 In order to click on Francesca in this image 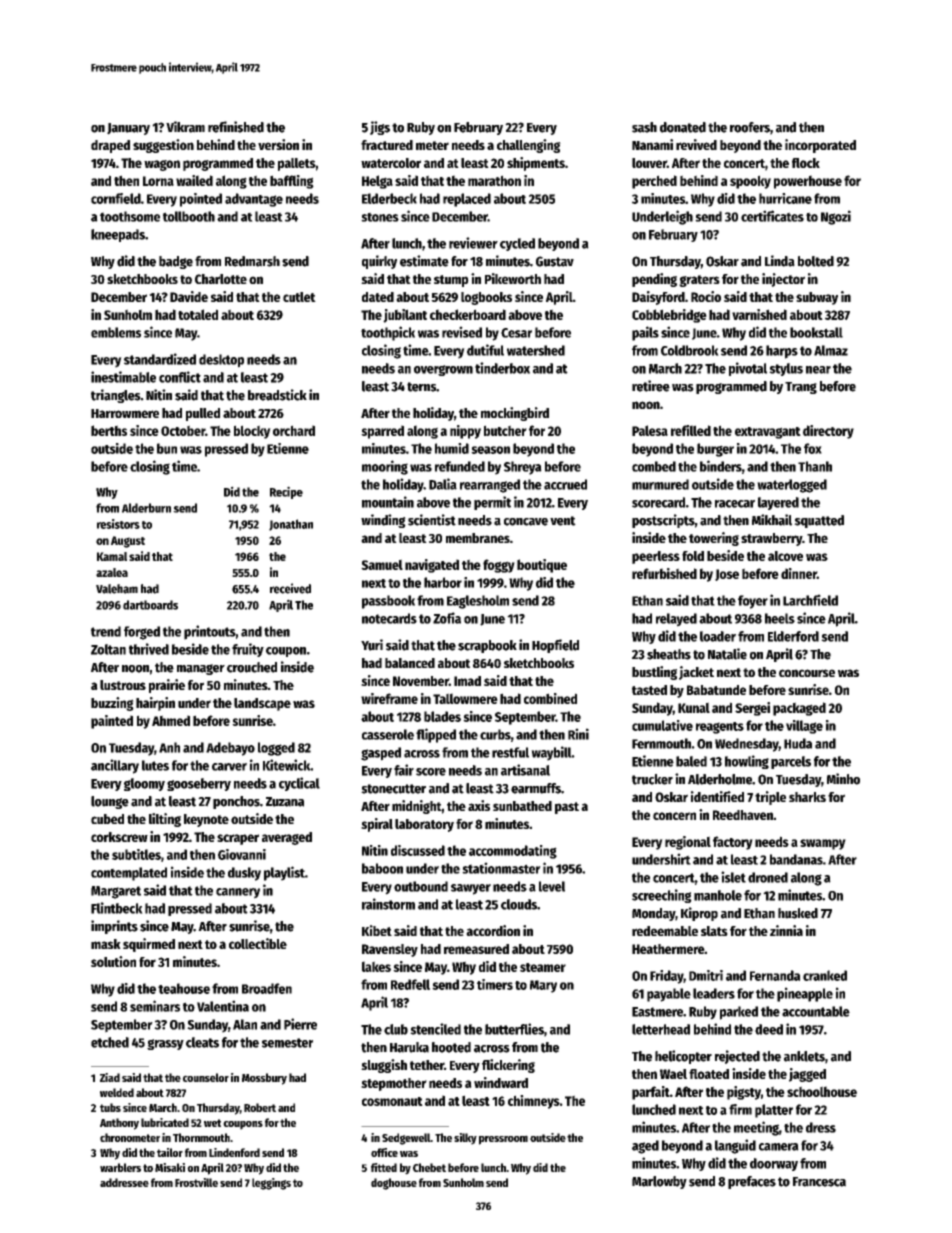, I will do `click(819, 1182)`.
